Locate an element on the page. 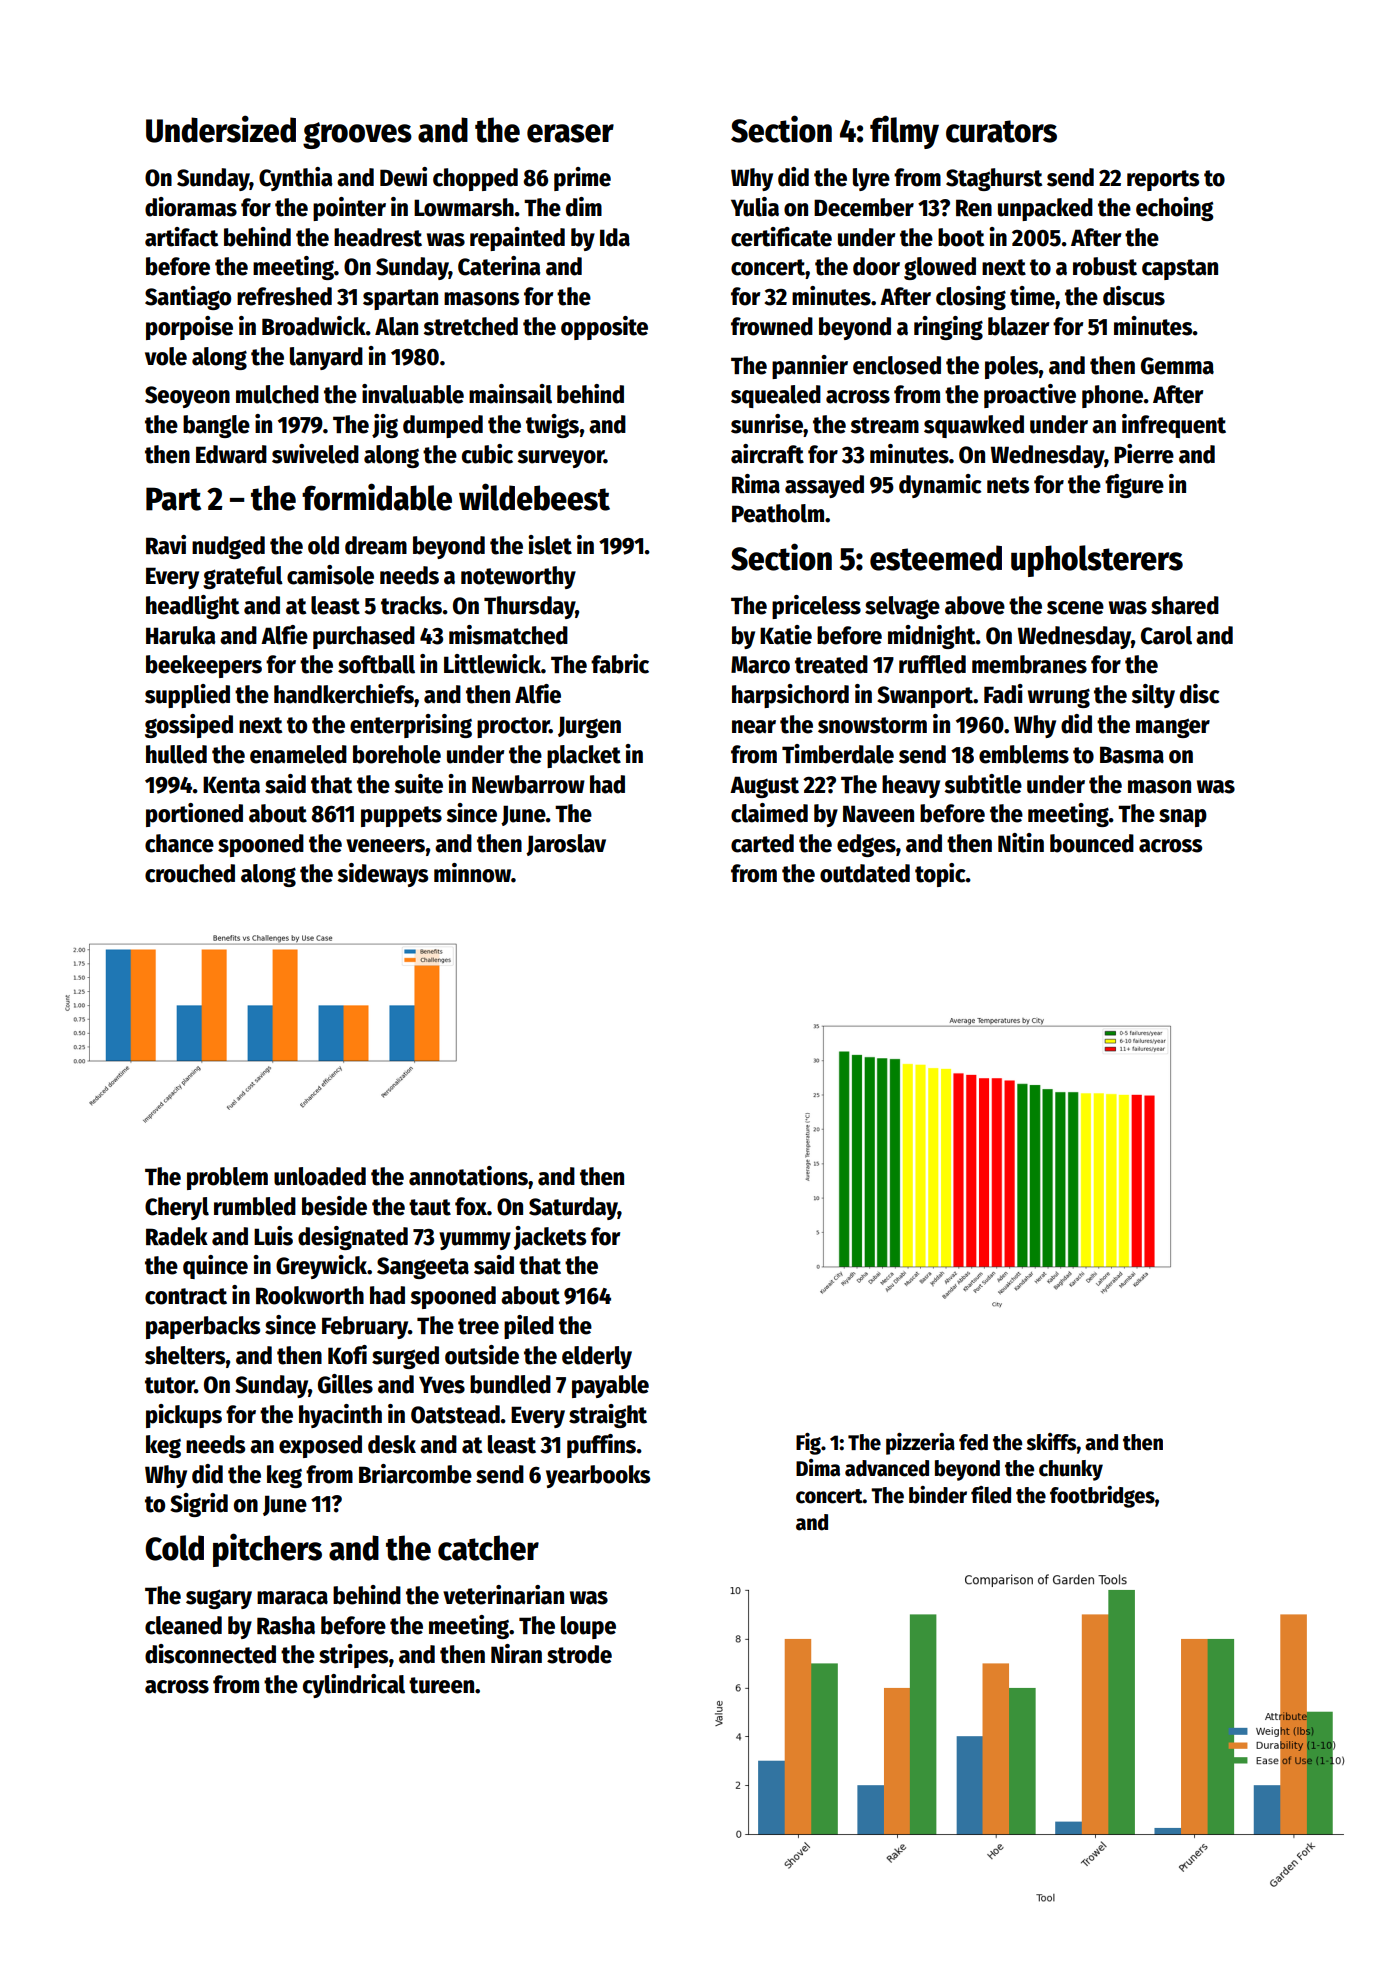 The width and height of the document is (1386, 1969). grooves is located at coordinates (357, 135).
